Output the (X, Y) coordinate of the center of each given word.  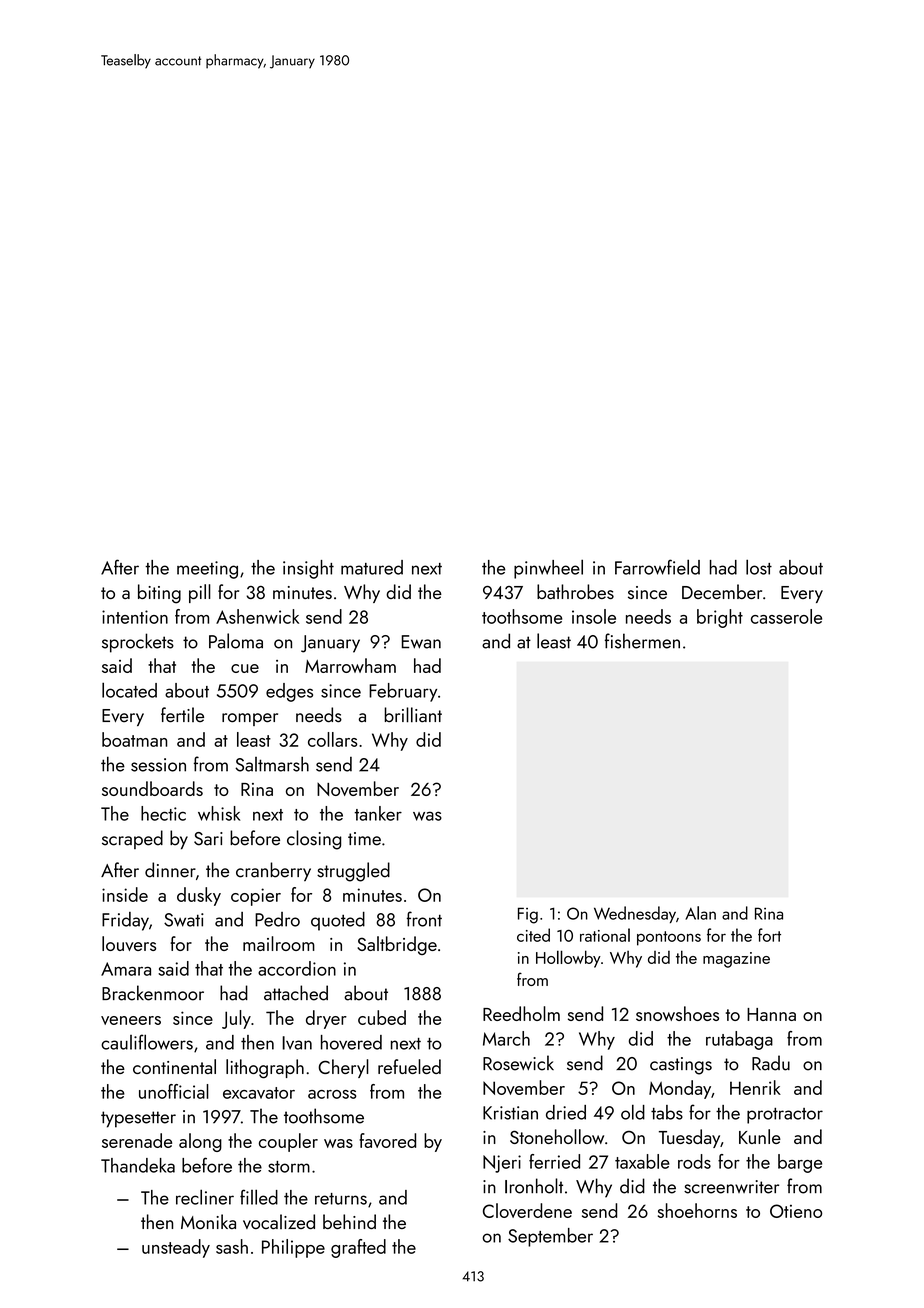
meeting (207, 570)
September (550, 1237)
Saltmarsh (272, 764)
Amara (126, 969)
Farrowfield (657, 567)
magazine (736, 960)
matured (372, 567)
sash (232, 1246)
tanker (378, 813)
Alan (700, 913)
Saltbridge (397, 945)
